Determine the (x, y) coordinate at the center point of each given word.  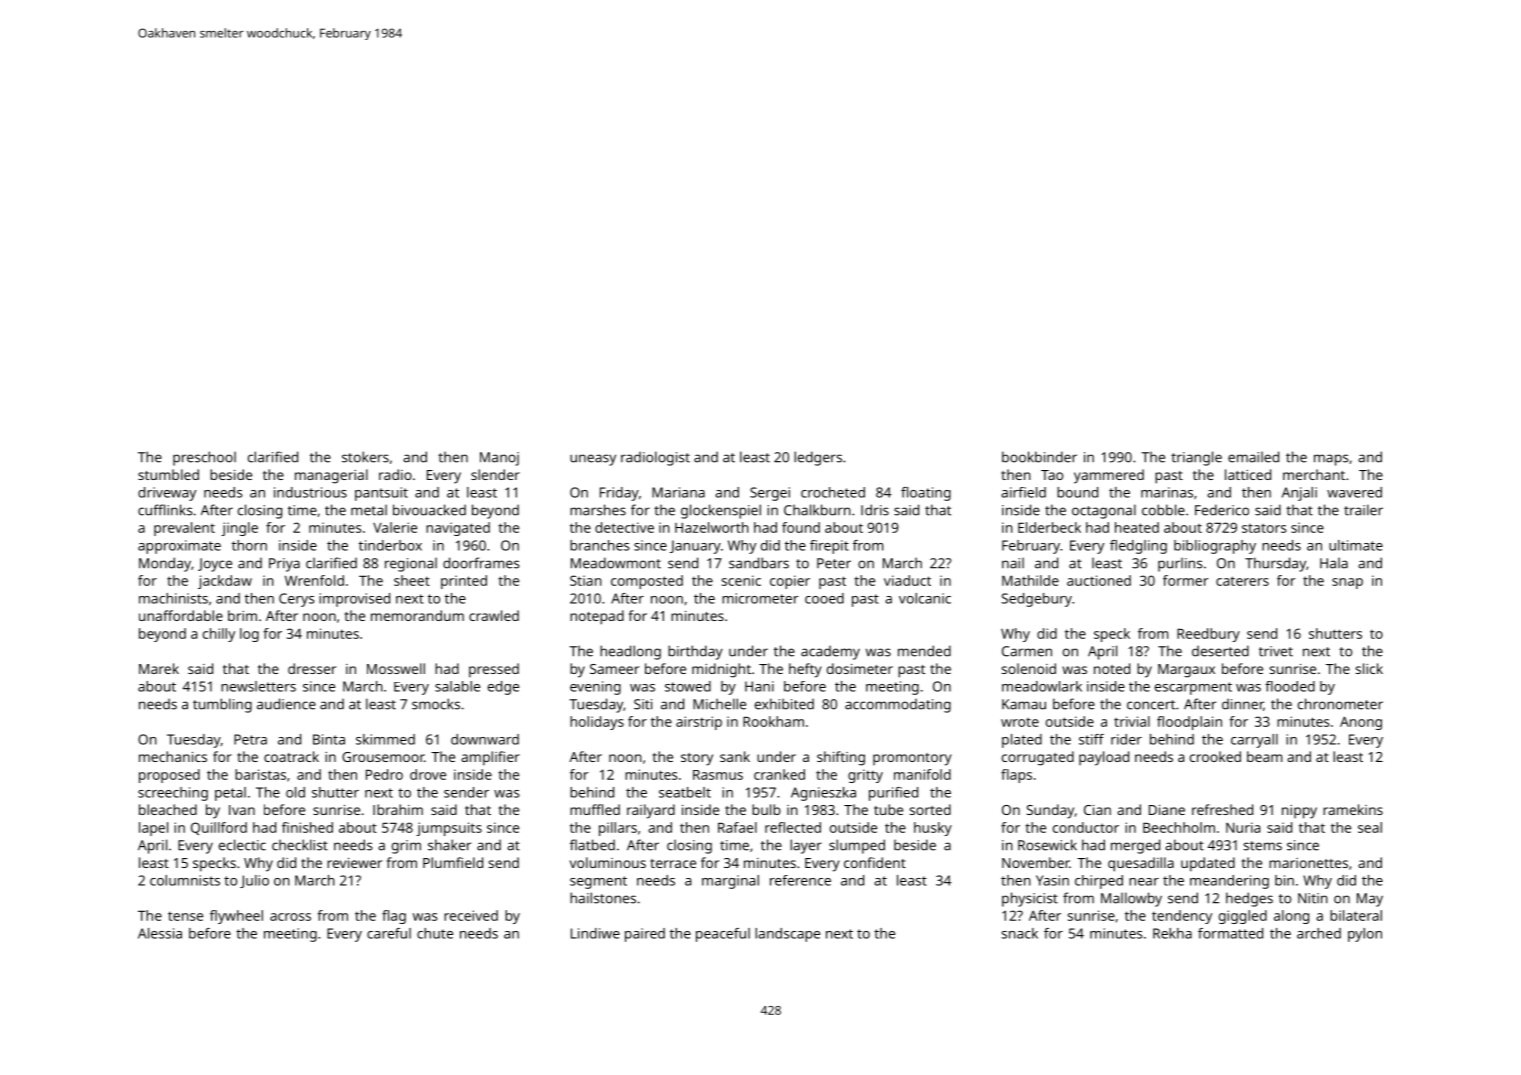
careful (389, 933)
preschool (204, 458)
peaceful (723, 935)
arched (1319, 933)
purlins (1180, 564)
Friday (619, 494)
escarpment (1193, 688)
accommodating (898, 705)
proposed (169, 776)
